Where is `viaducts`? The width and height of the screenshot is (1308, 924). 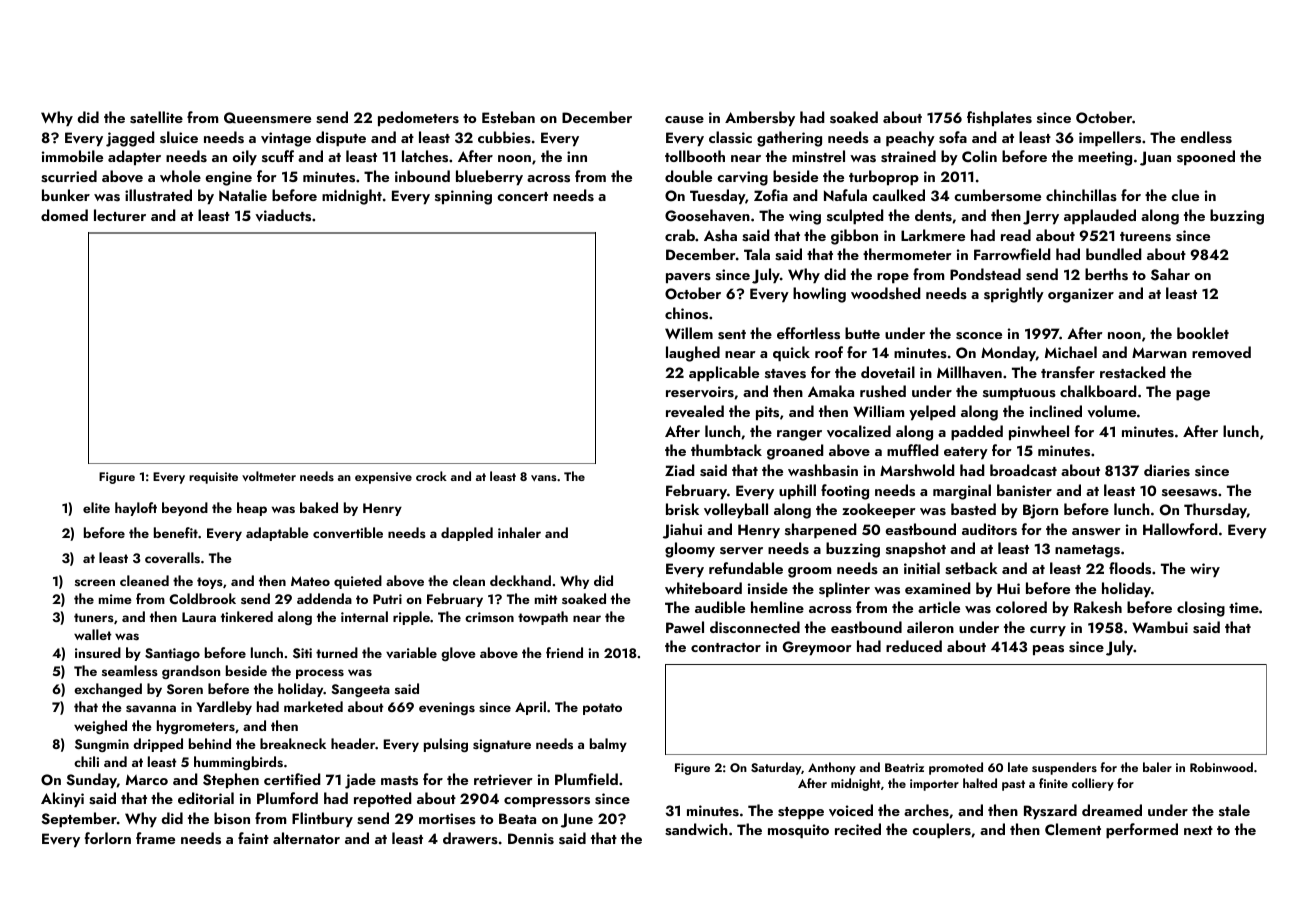 viaducts is located at coordinates (283, 215).
